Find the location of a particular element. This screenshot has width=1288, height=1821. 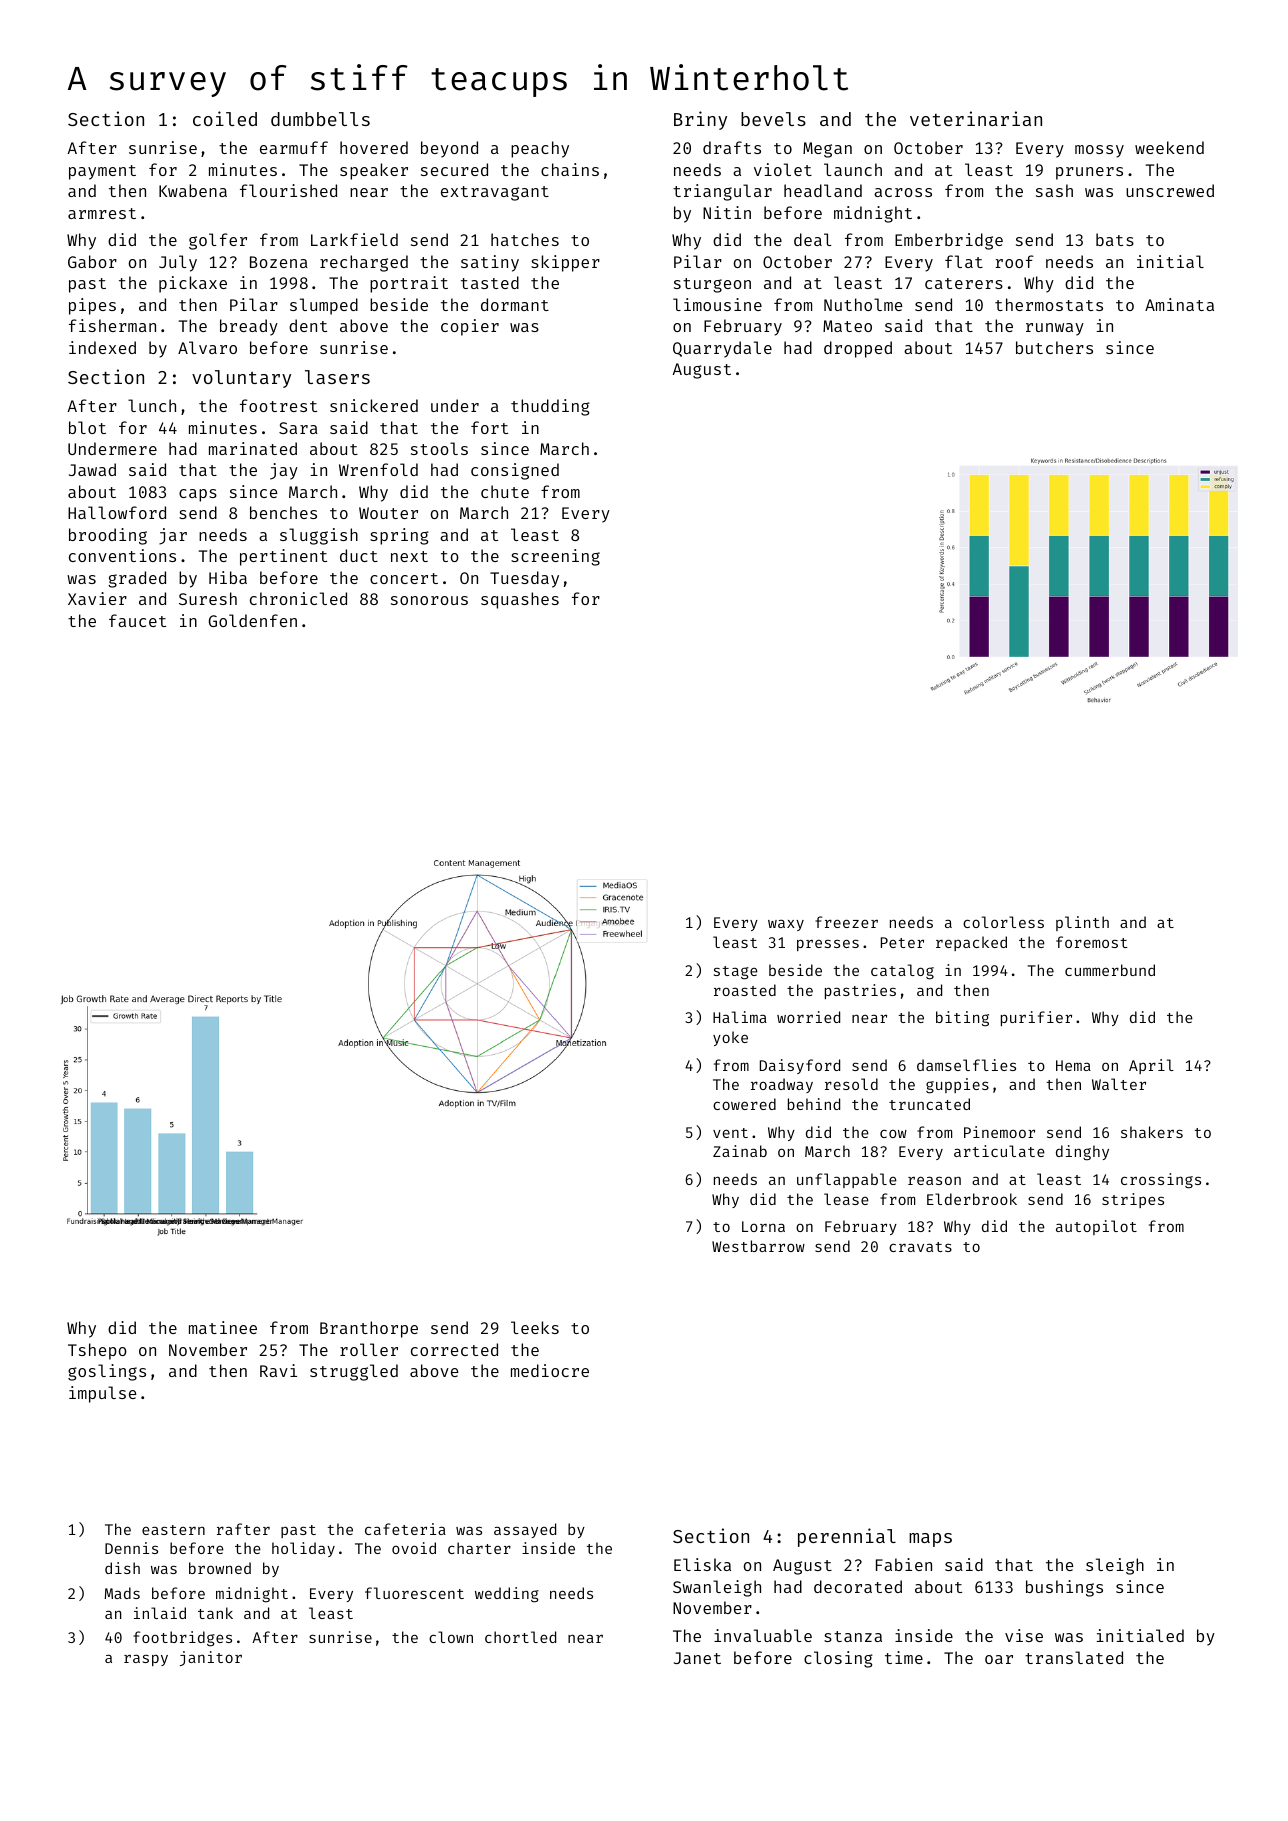

yoke is located at coordinates (730, 1038).
